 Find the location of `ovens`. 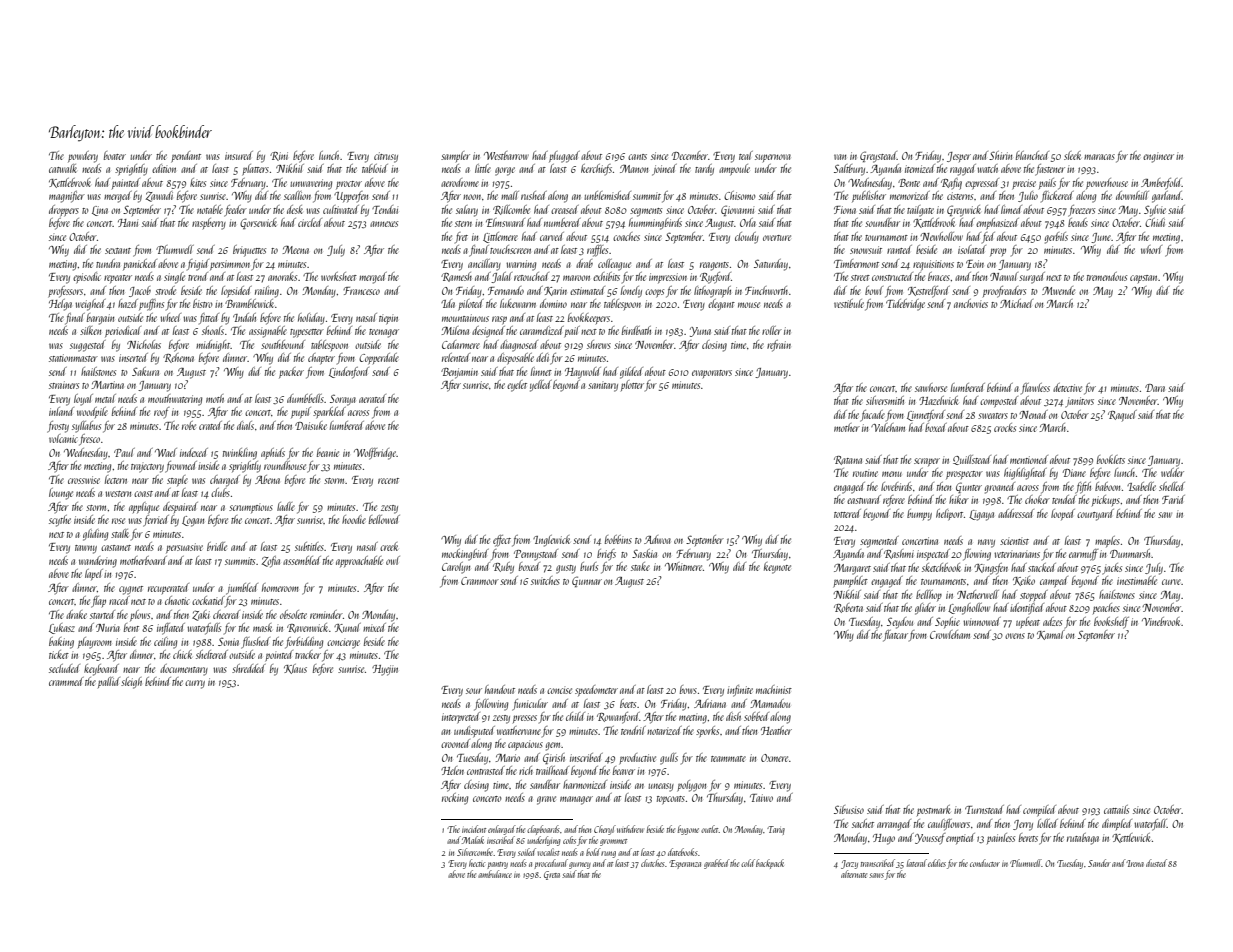

ovens is located at coordinates (1015, 636).
